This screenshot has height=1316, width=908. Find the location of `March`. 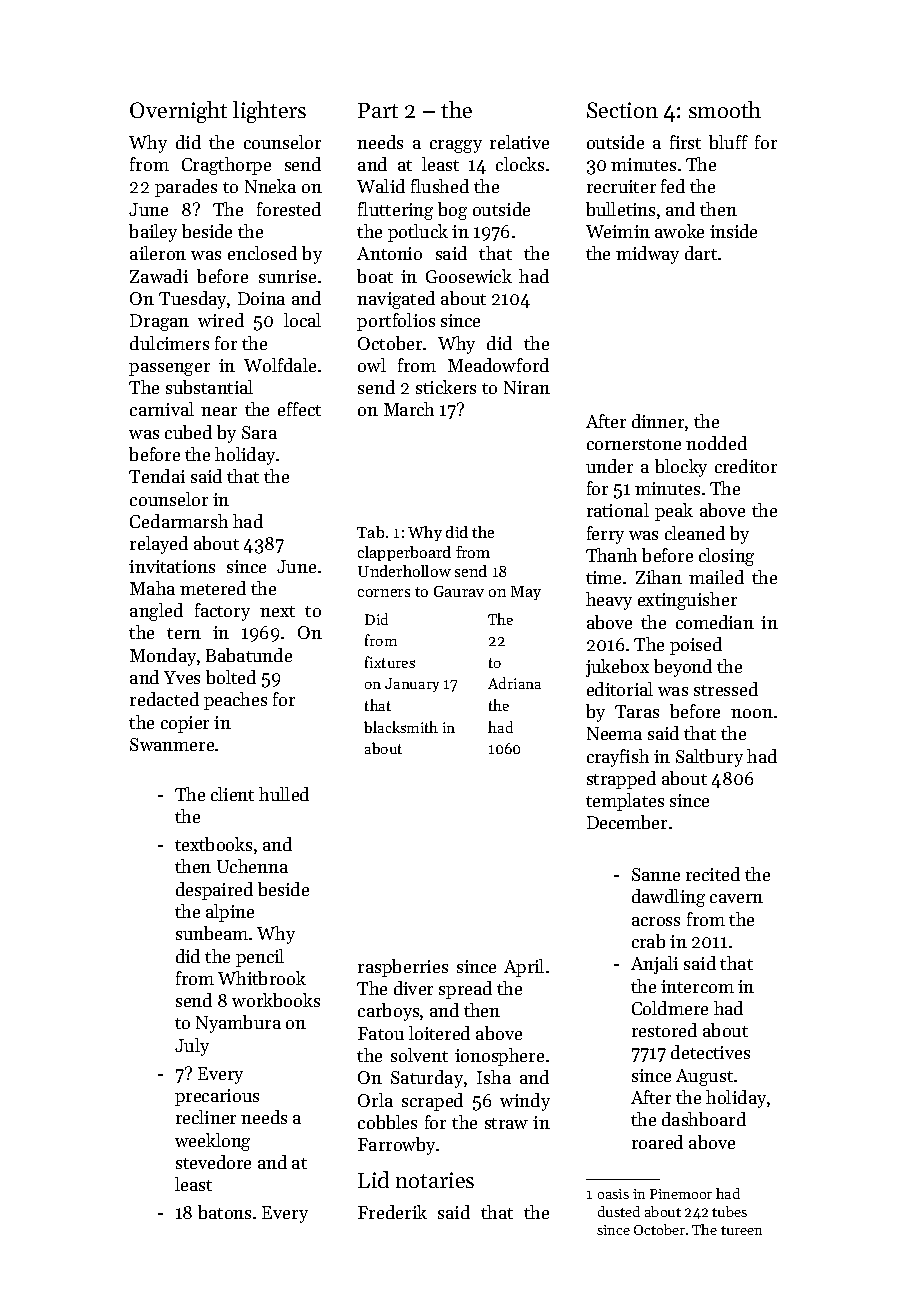

March is located at coordinates (409, 409).
